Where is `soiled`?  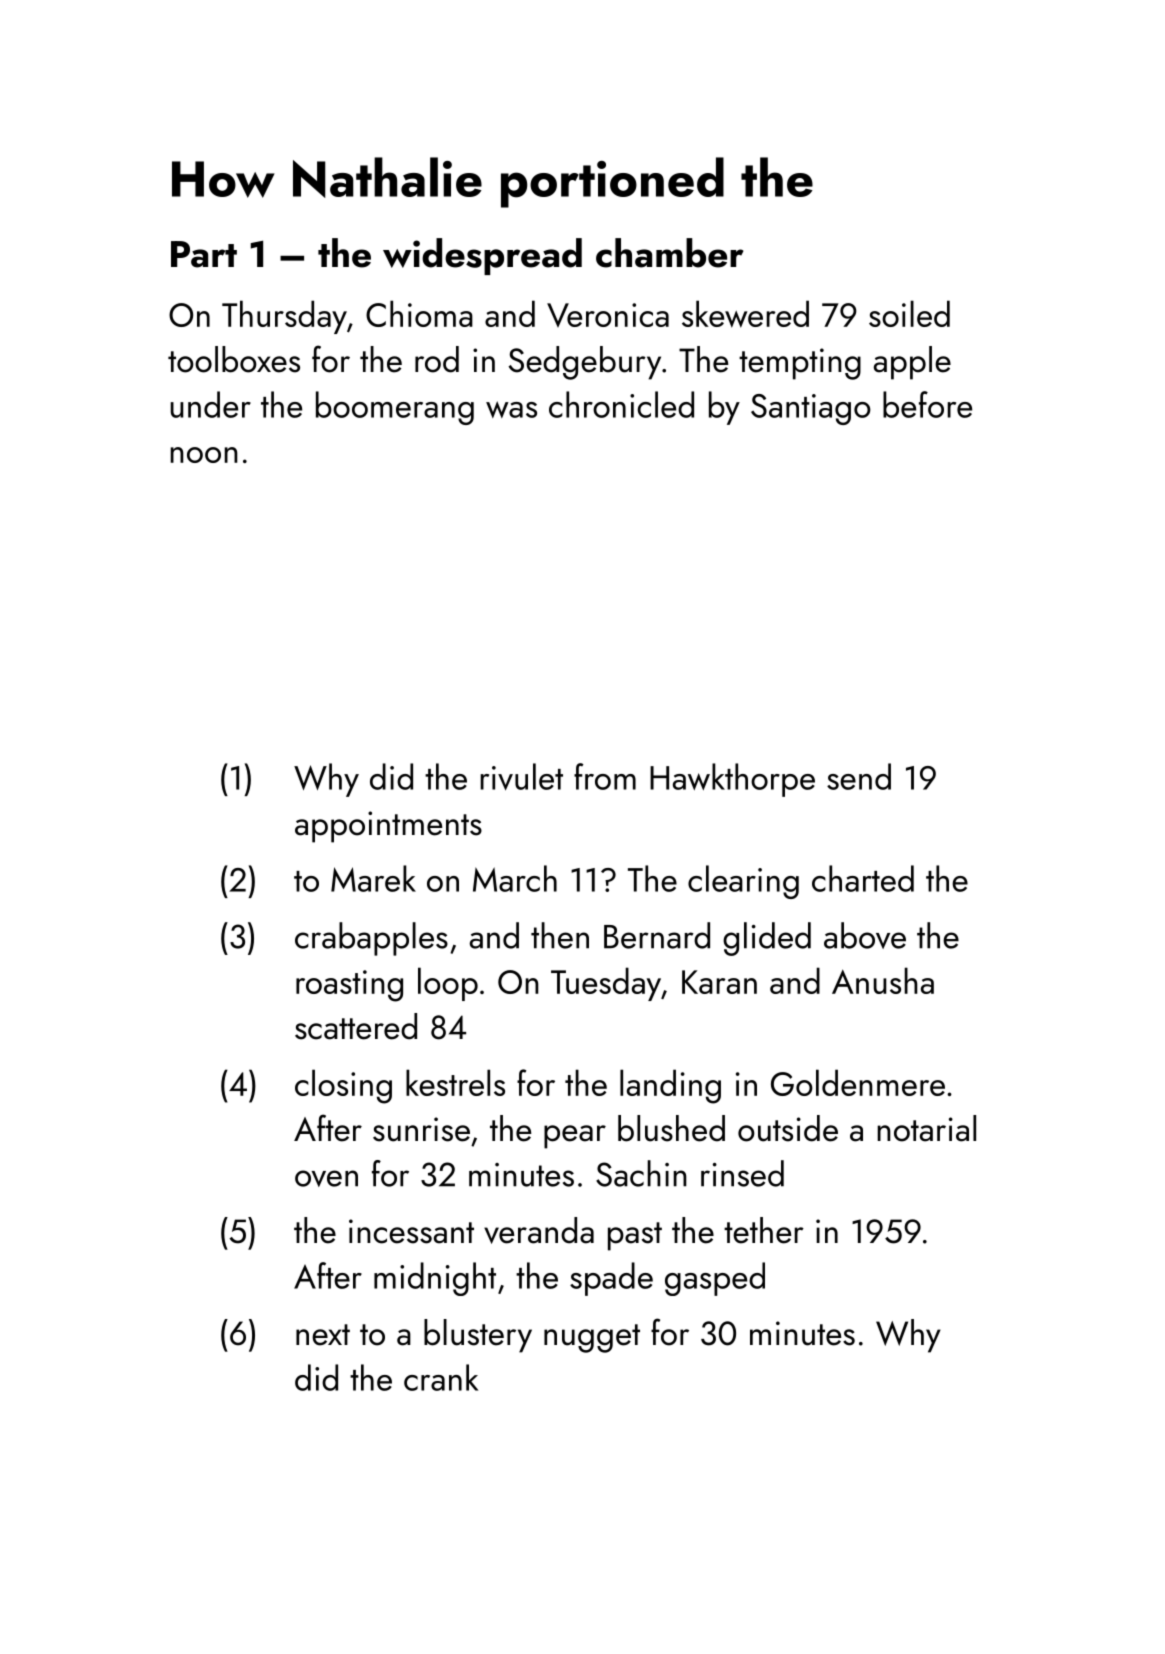
soiled is located at coordinates (909, 313).
